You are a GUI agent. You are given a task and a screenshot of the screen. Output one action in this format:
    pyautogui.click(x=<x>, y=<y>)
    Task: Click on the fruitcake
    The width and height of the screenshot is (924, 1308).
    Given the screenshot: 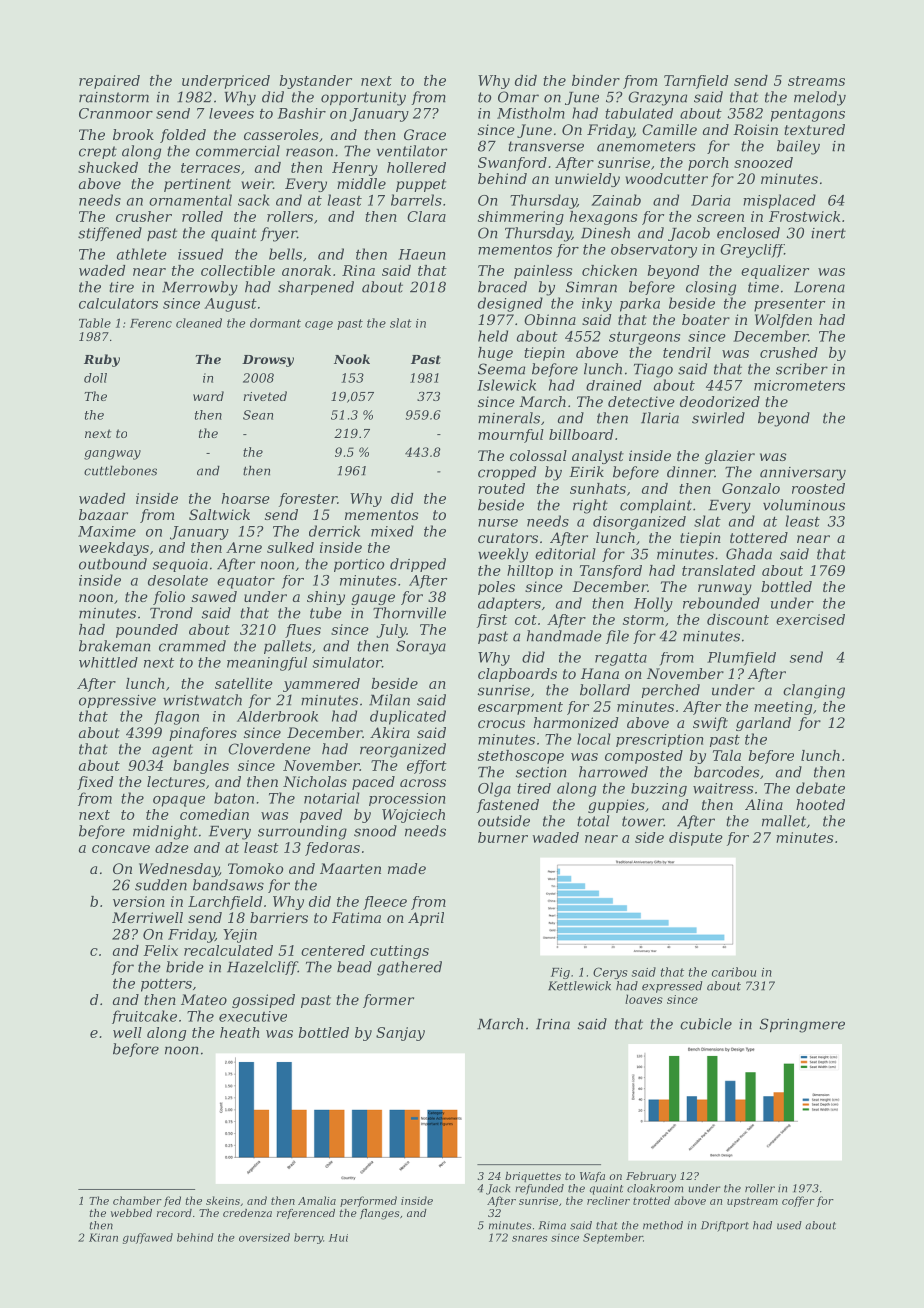 What is the action you would take?
    pyautogui.click(x=144, y=1017)
